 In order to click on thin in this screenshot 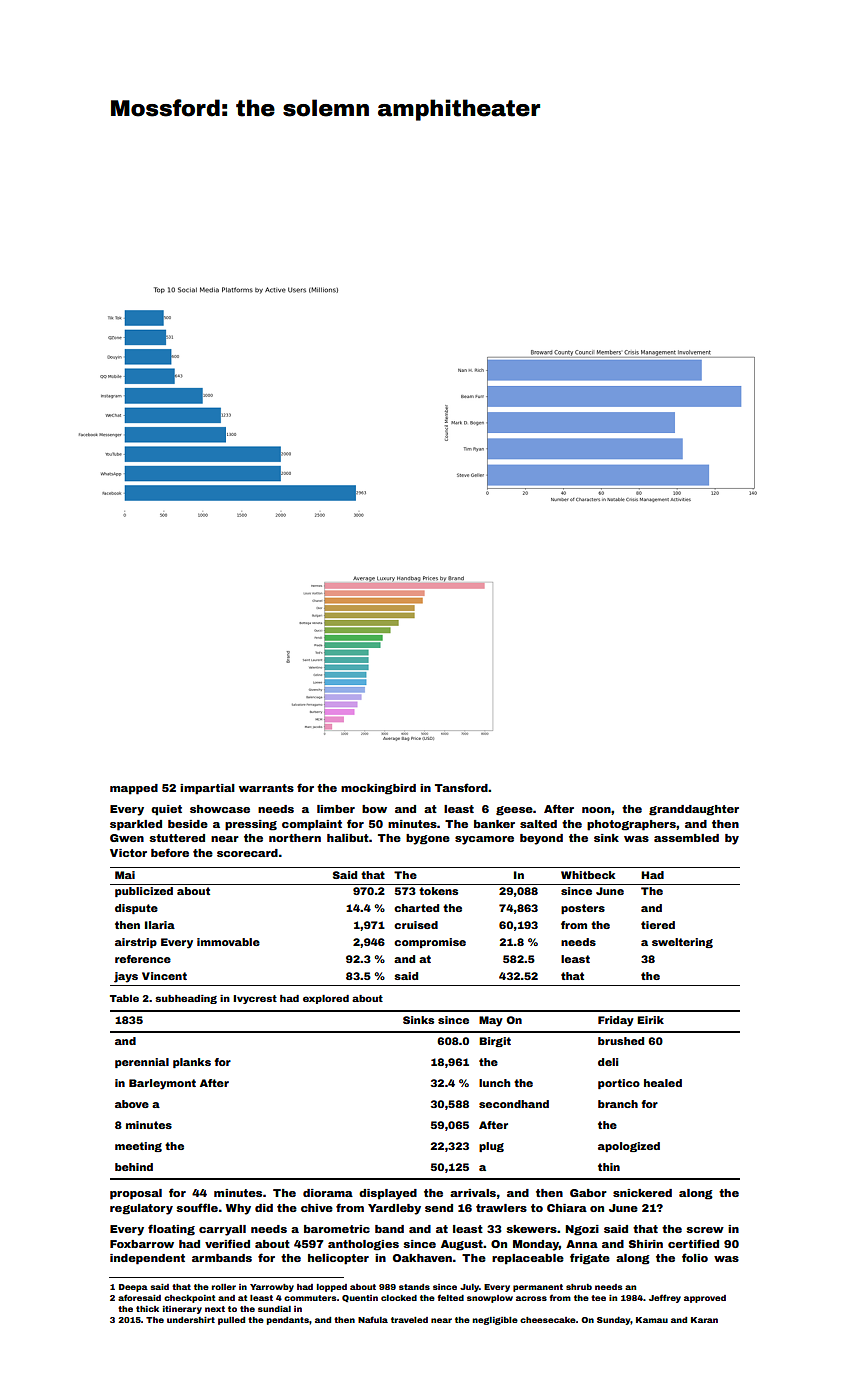, I will do `click(609, 1167)`.
